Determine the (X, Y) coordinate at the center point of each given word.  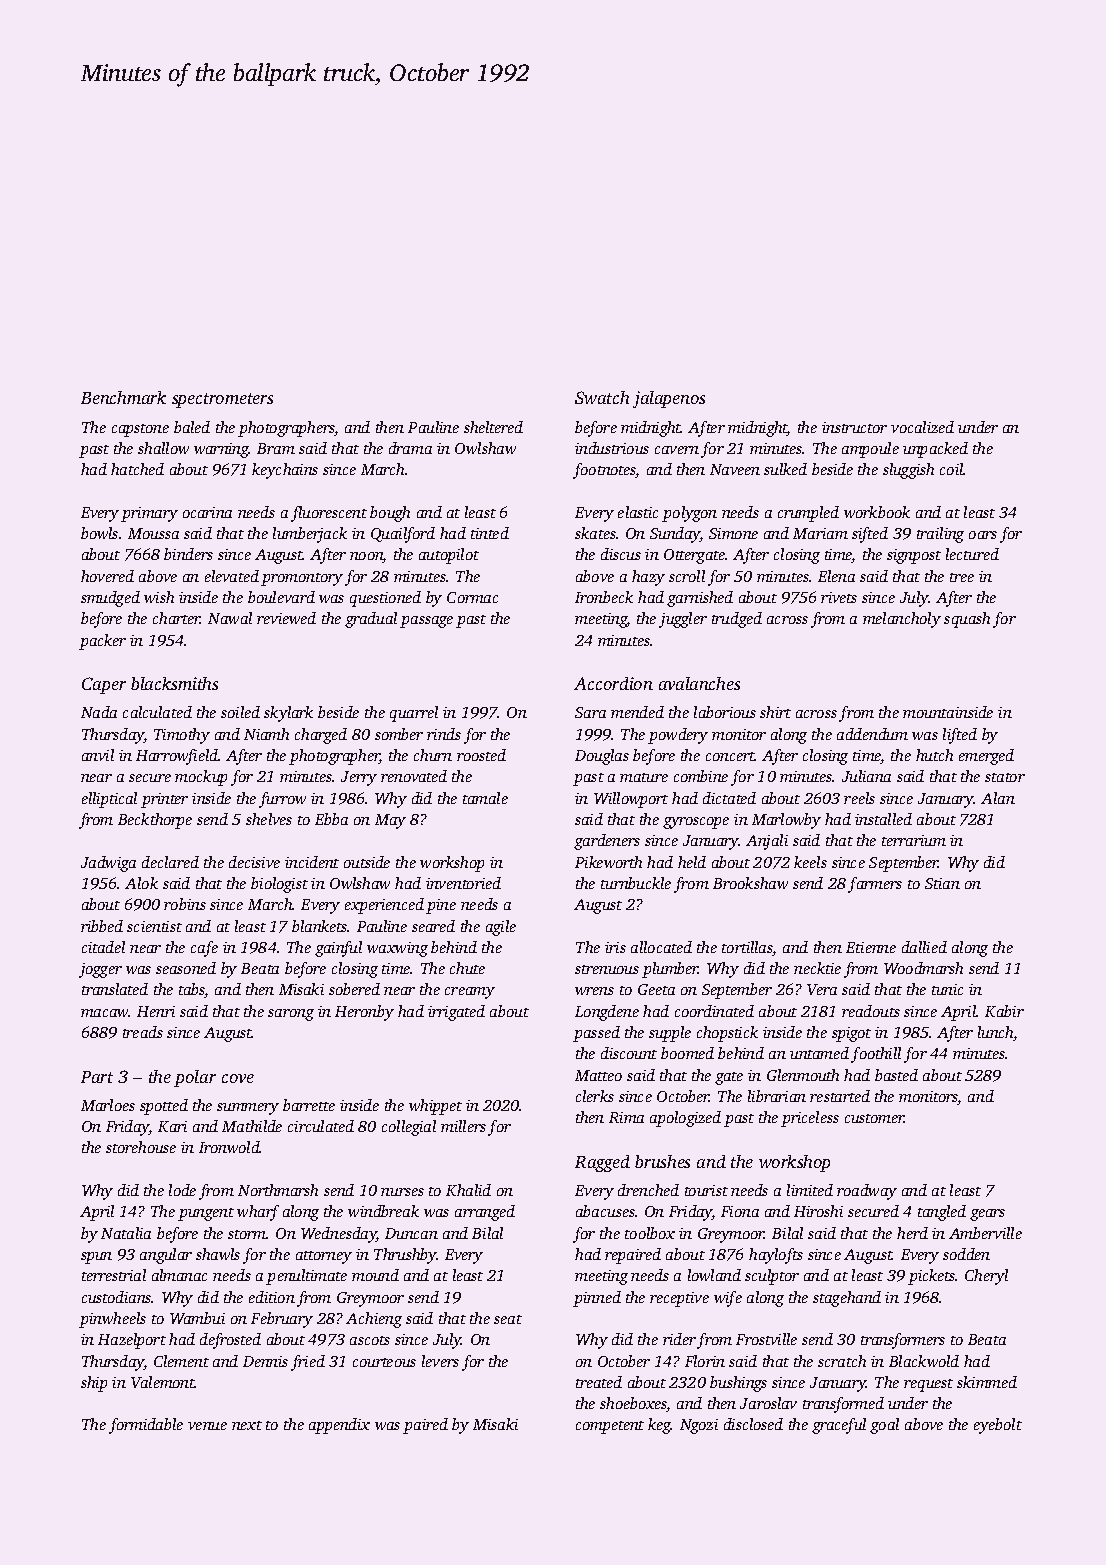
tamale (485, 798)
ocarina (207, 512)
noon (366, 557)
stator (1005, 777)
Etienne (871, 947)
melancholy (902, 620)
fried (308, 1363)
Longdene (607, 1013)
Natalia (126, 1233)
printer (164, 800)
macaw (105, 1013)
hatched (137, 469)
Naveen (735, 469)
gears (987, 1215)
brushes (662, 1161)
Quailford (403, 535)
